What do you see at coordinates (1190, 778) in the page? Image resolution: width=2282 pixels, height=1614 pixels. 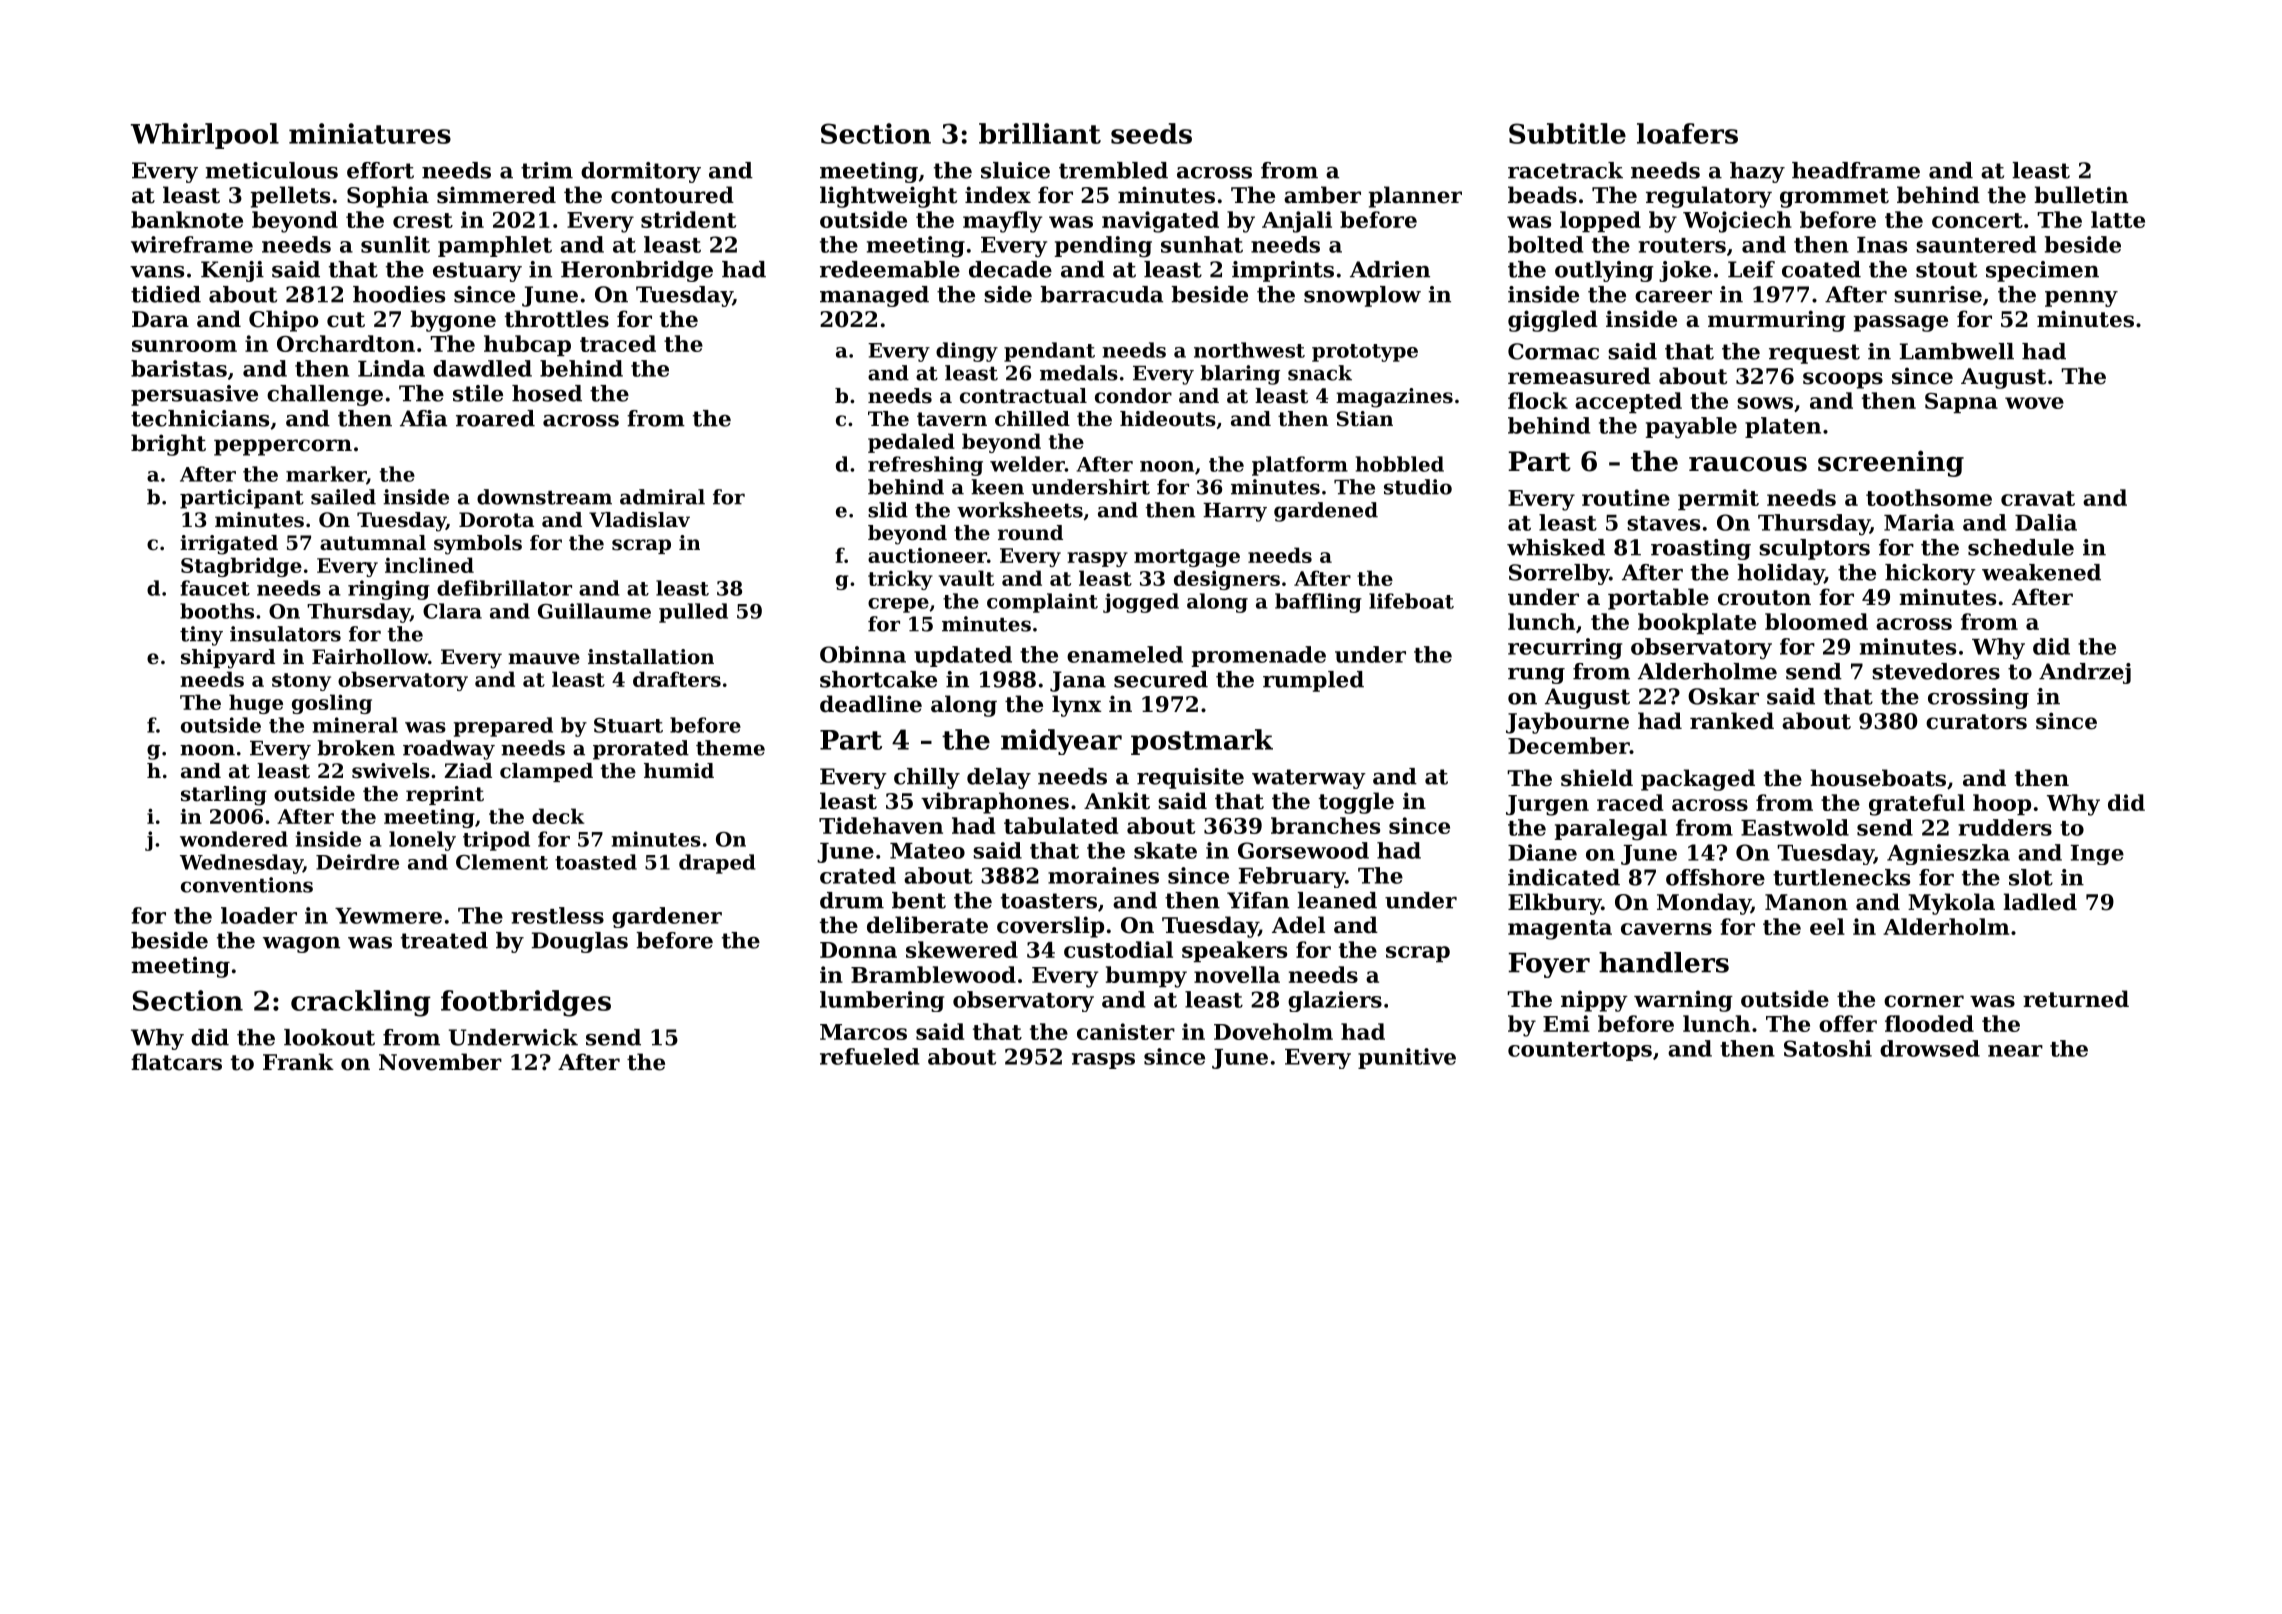 I see `requisite` at bounding box center [1190, 778].
